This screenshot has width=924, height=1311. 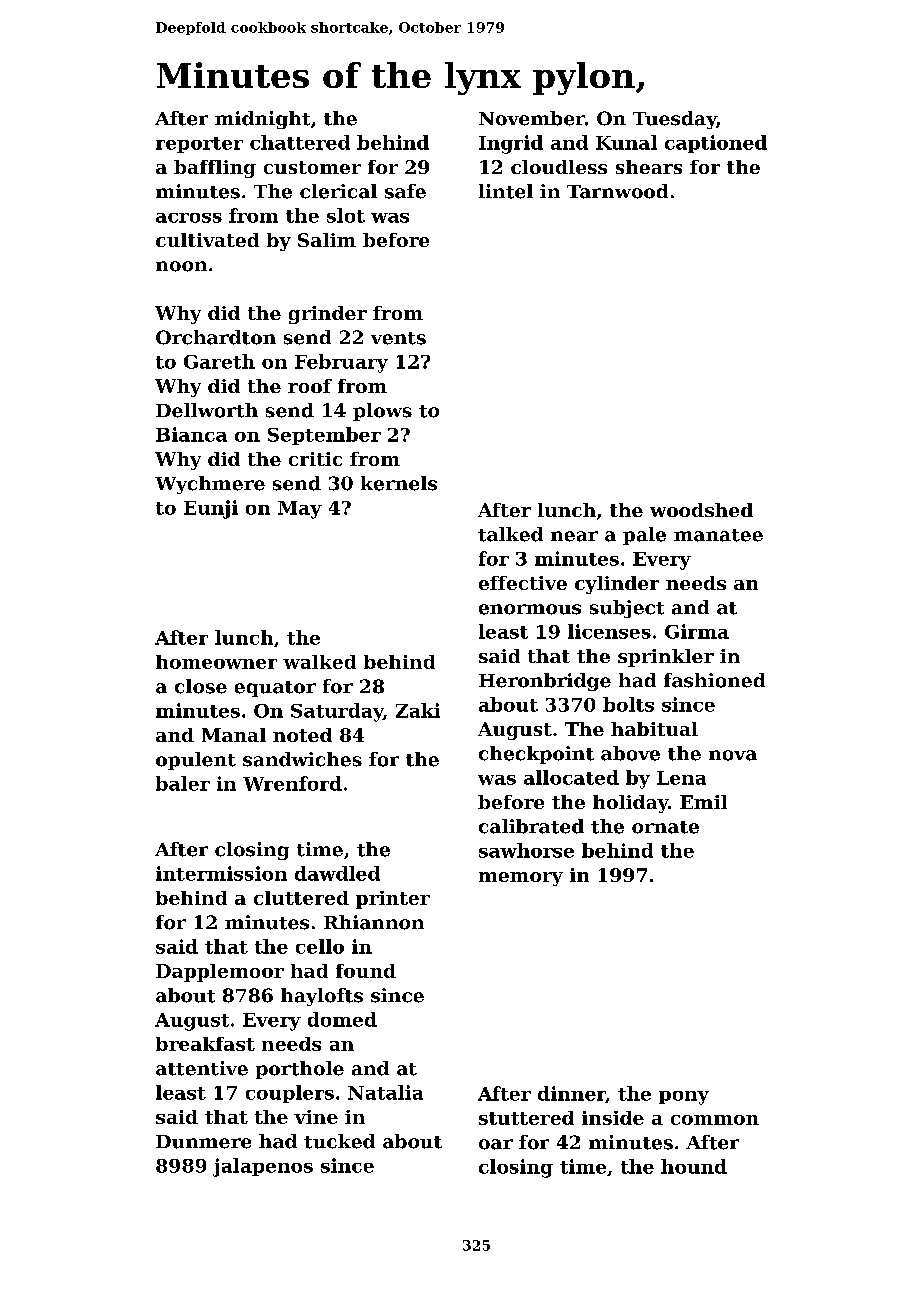 What do you see at coordinates (205, 1044) in the screenshot?
I see `breakfast` at bounding box center [205, 1044].
